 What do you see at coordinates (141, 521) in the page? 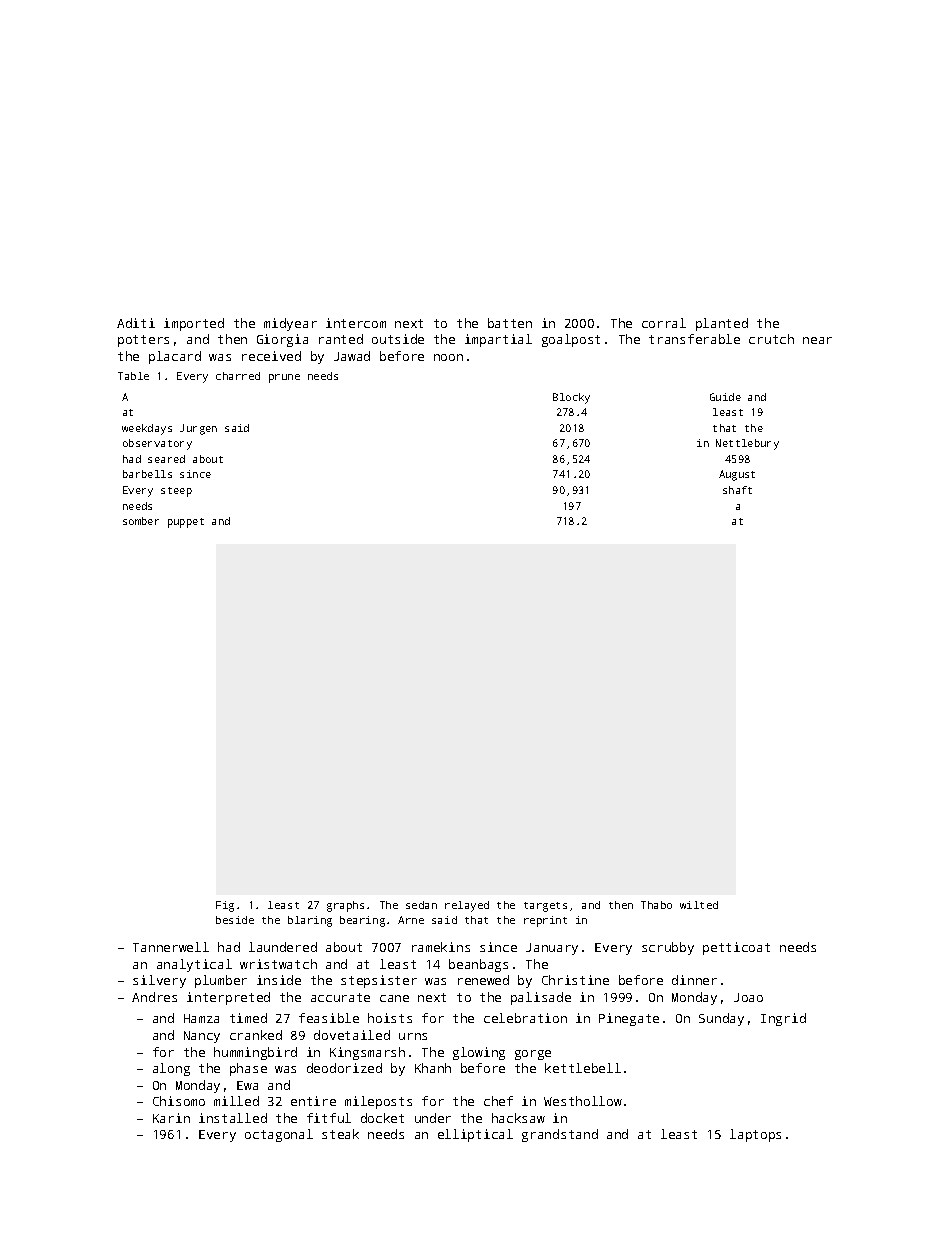
I see `somber` at bounding box center [141, 521].
